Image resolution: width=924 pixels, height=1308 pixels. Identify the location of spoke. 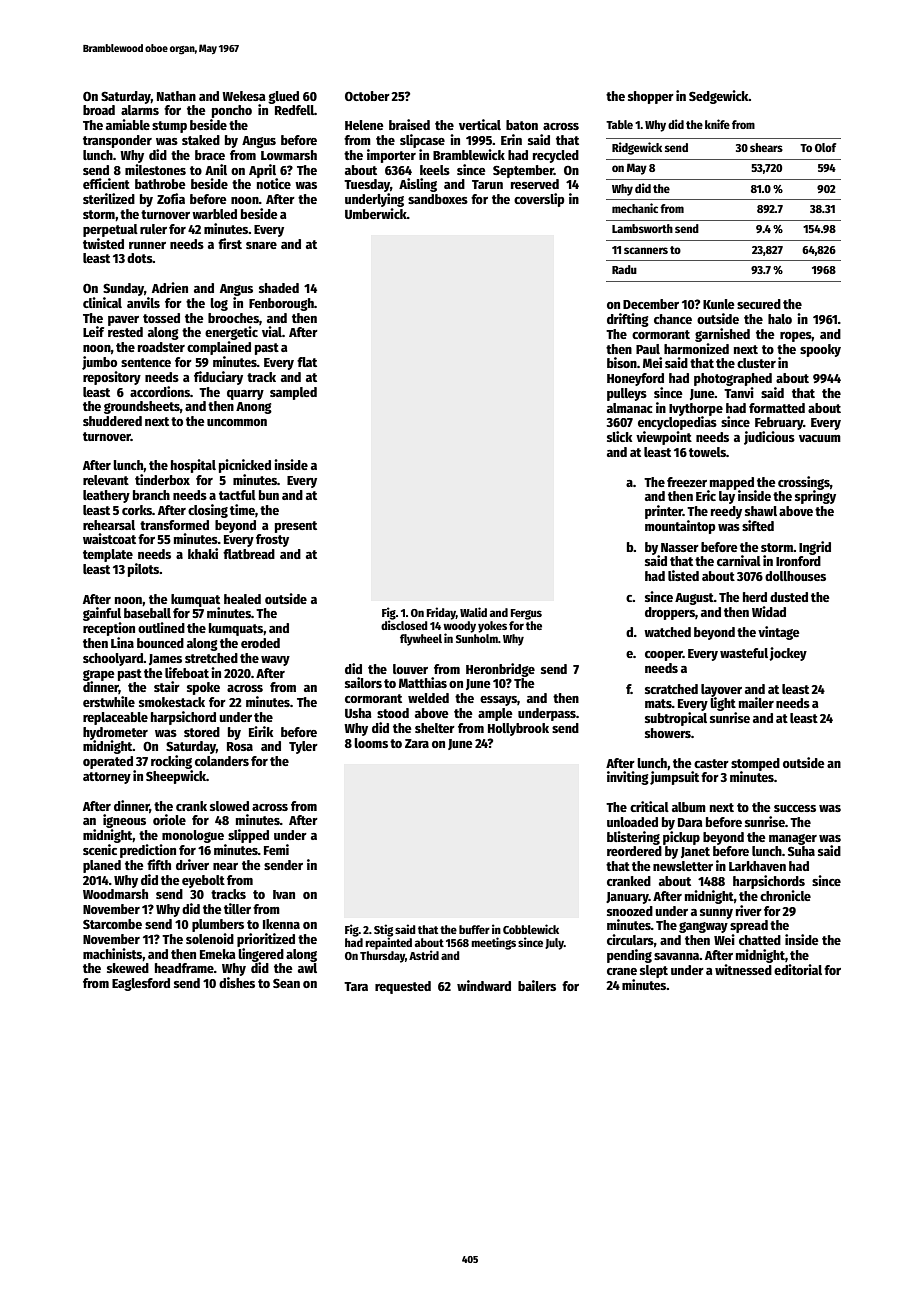
(203, 688).
